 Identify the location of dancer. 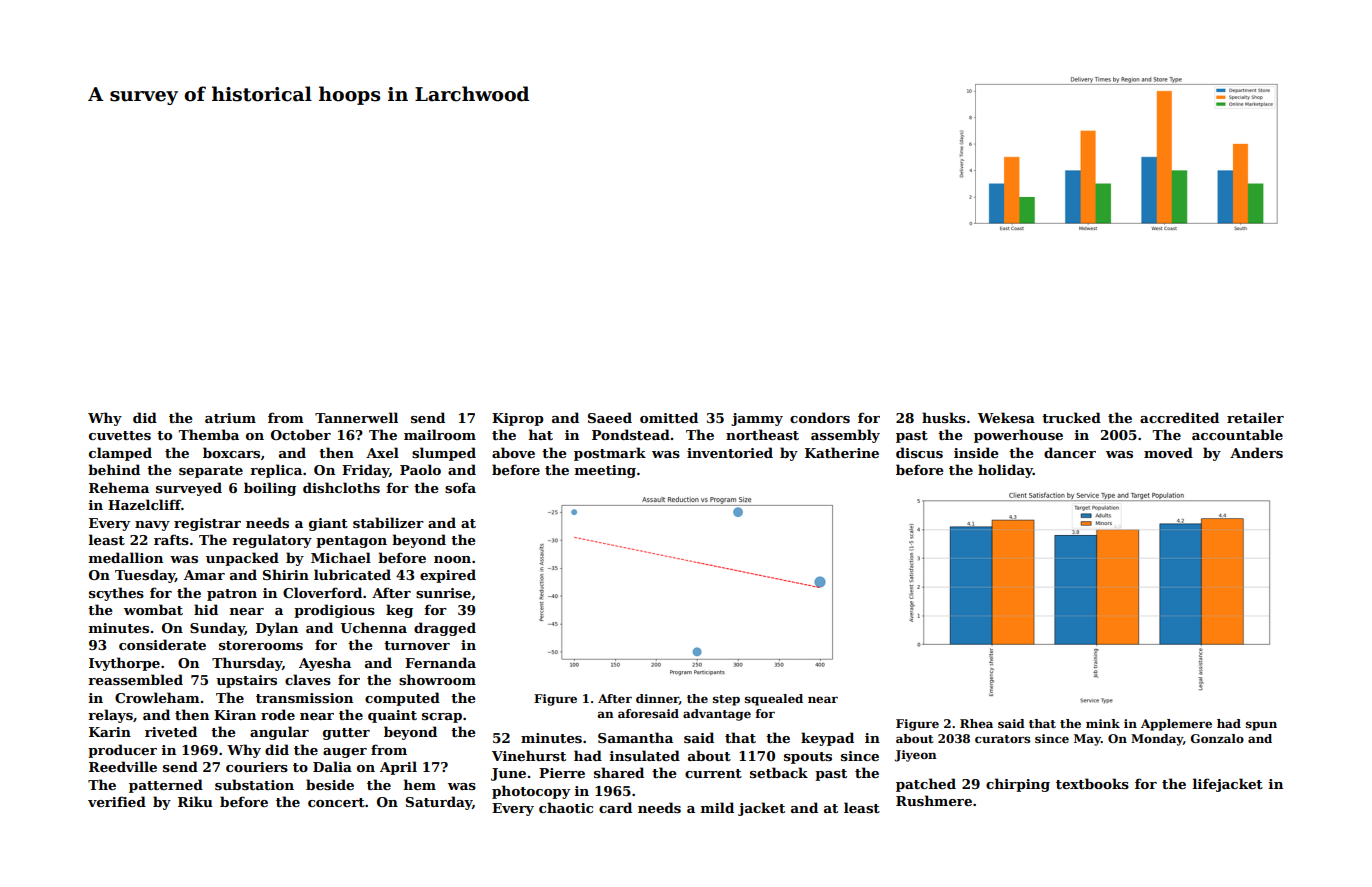
(1070, 452).
